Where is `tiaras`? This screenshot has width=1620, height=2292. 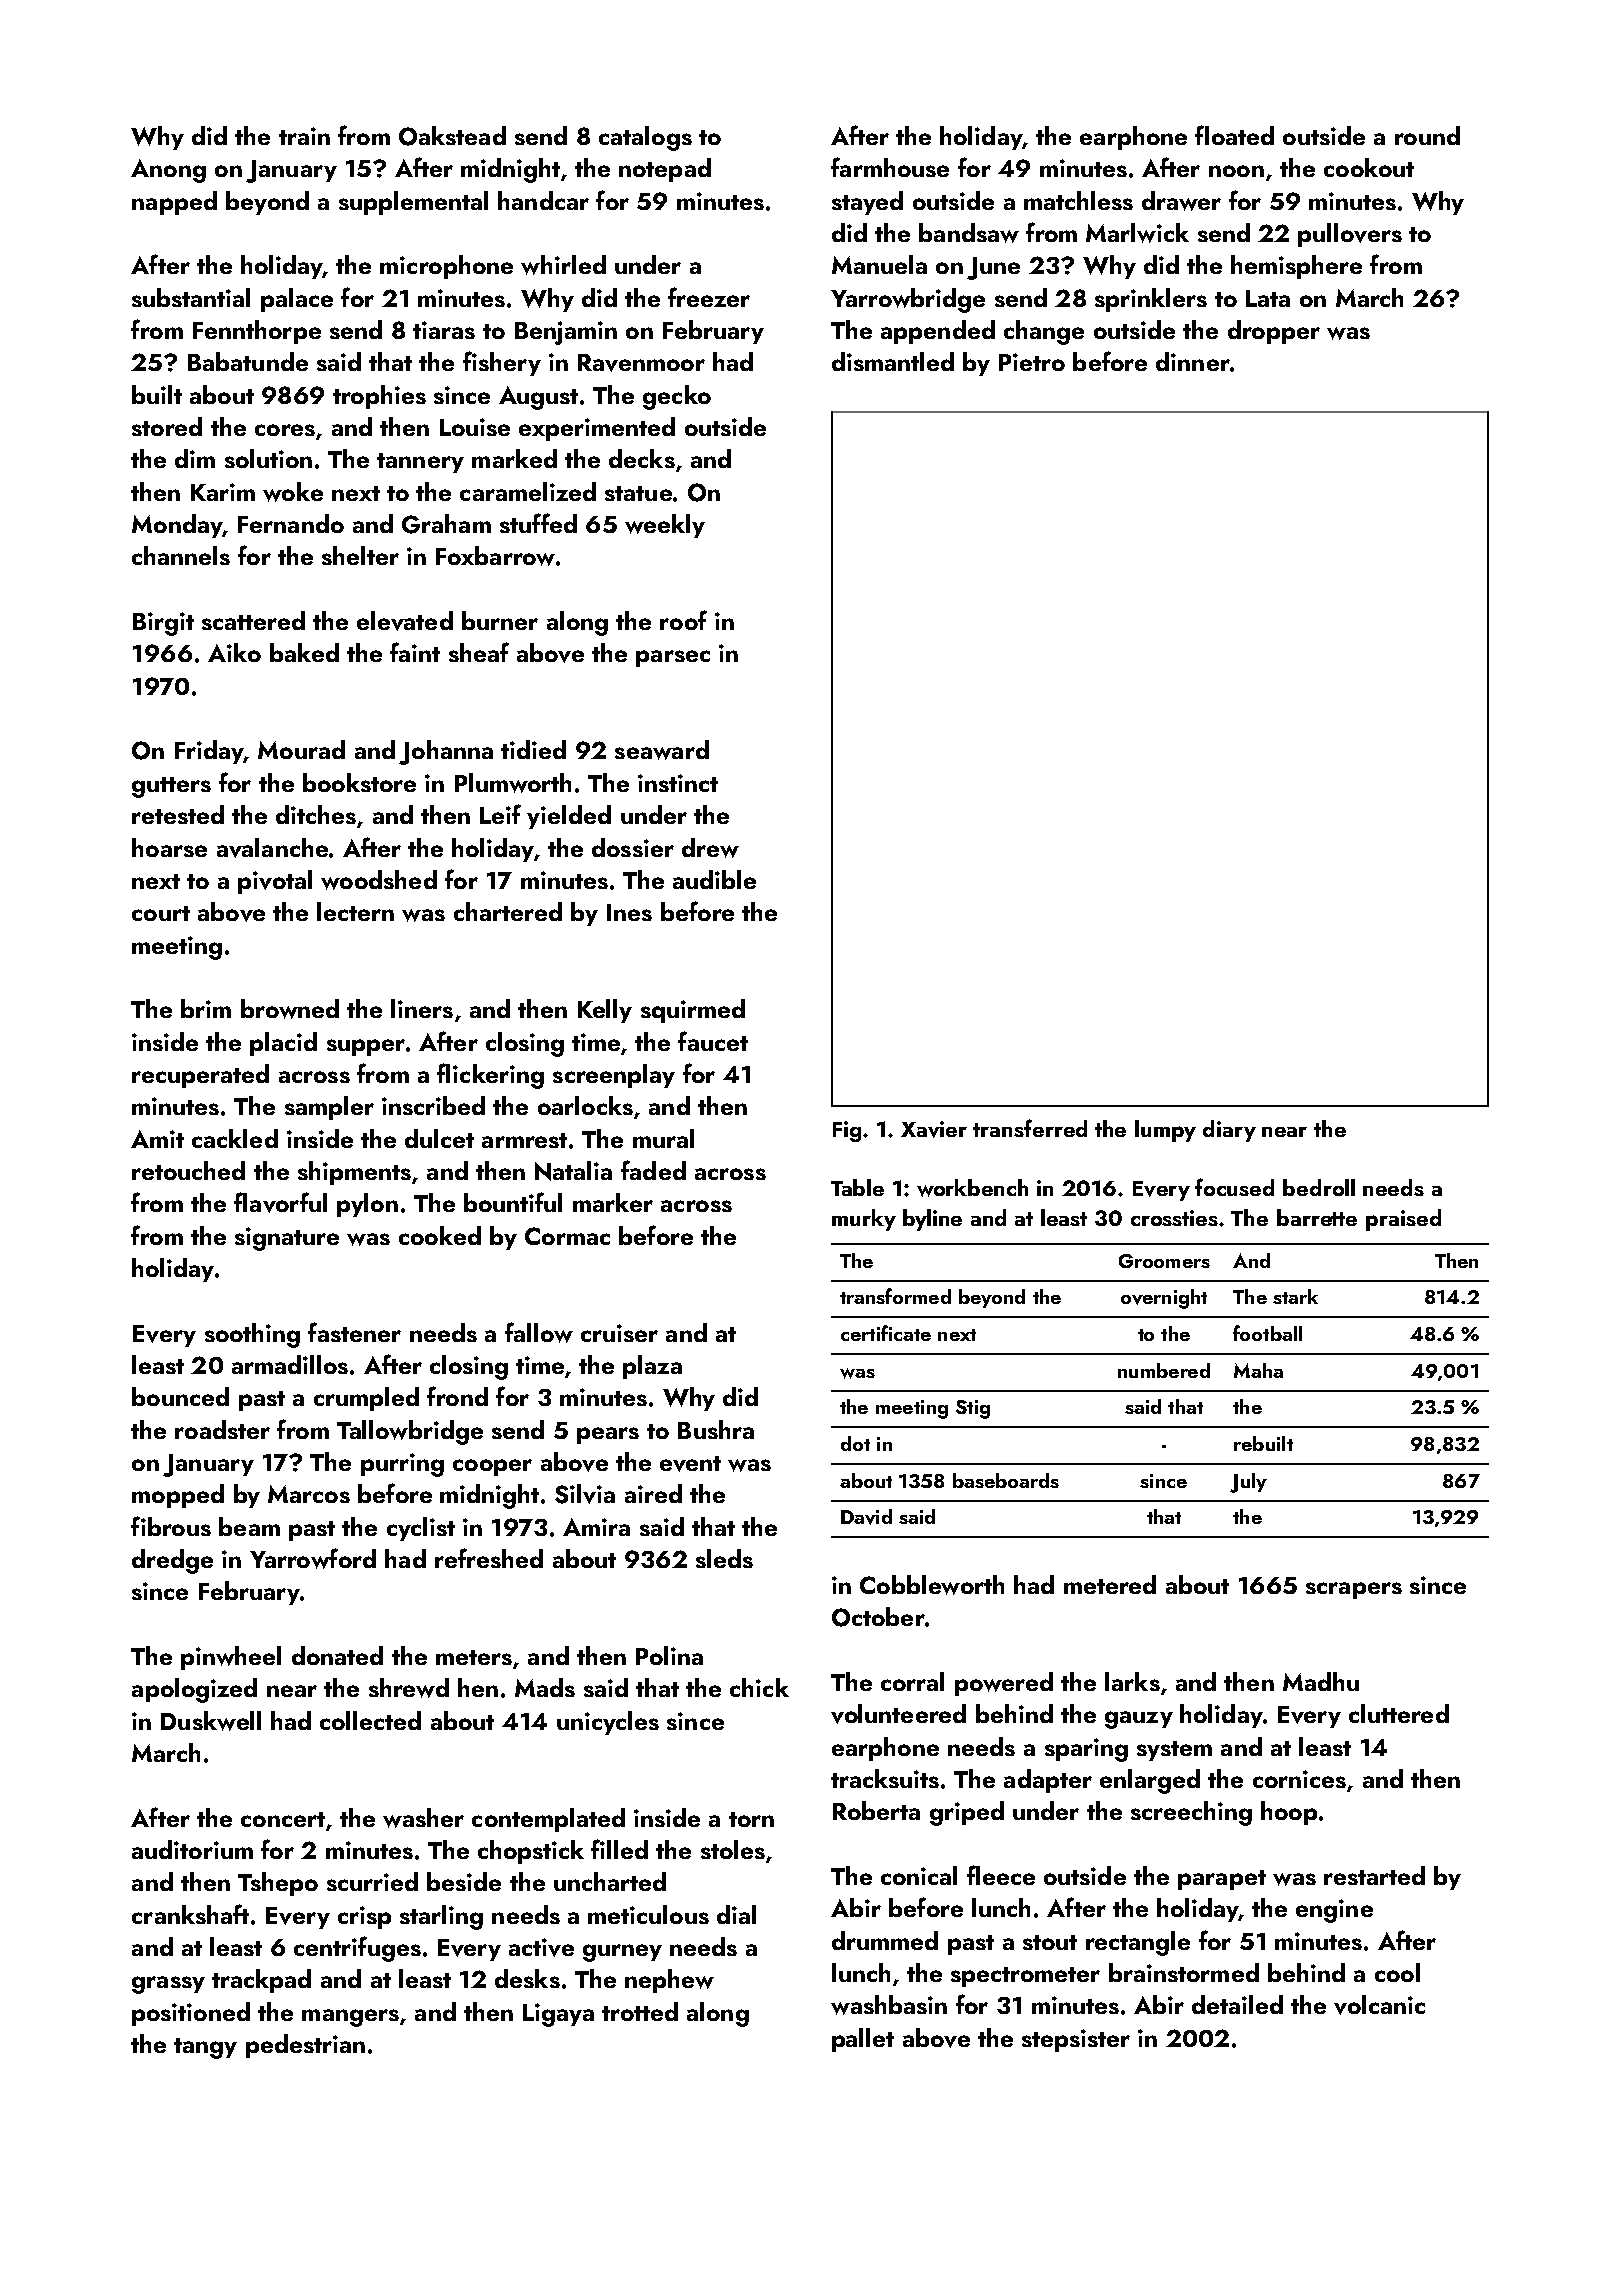 tiaras is located at coordinates (444, 330).
